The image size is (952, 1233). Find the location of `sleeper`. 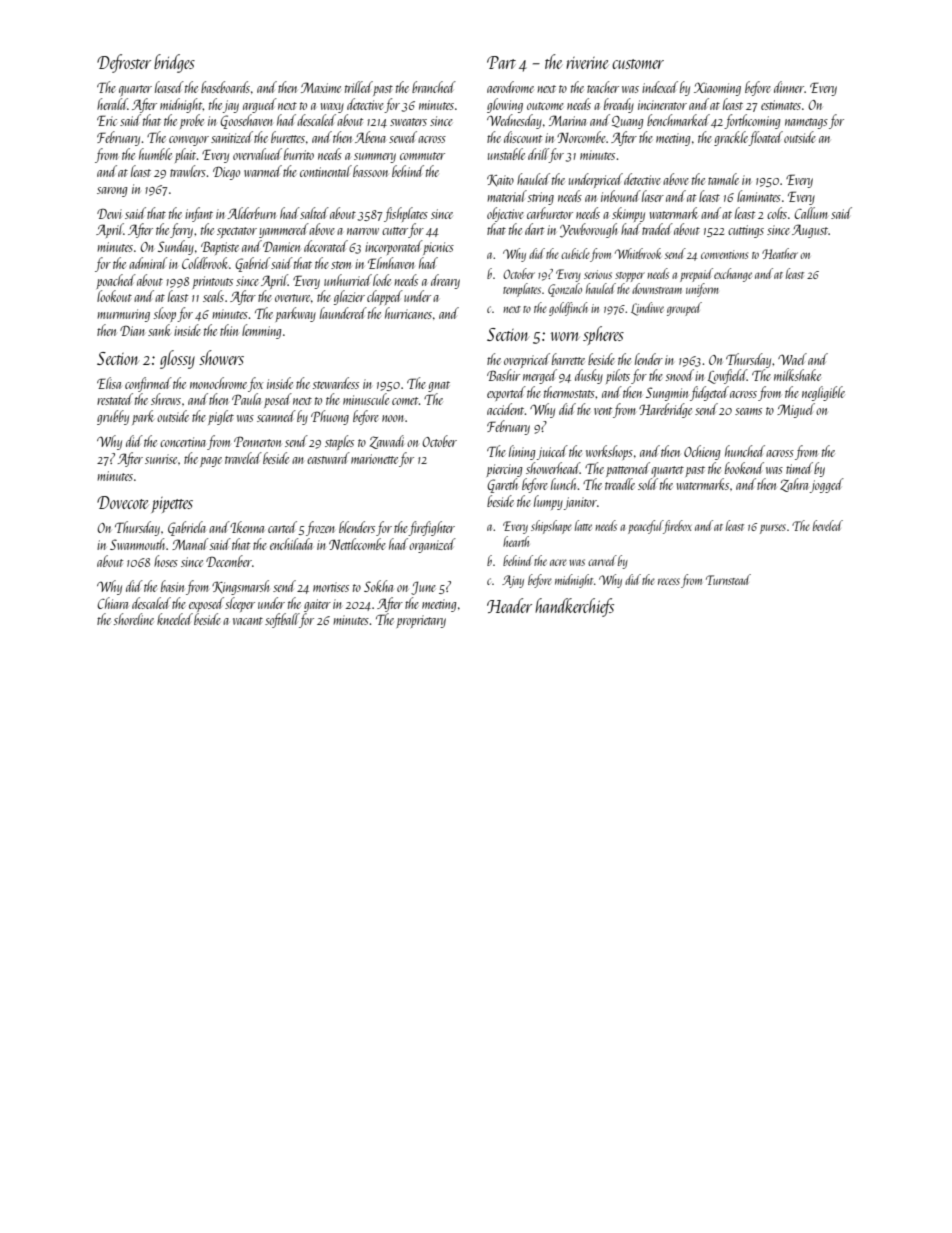

sleeper is located at coordinates (240, 604).
